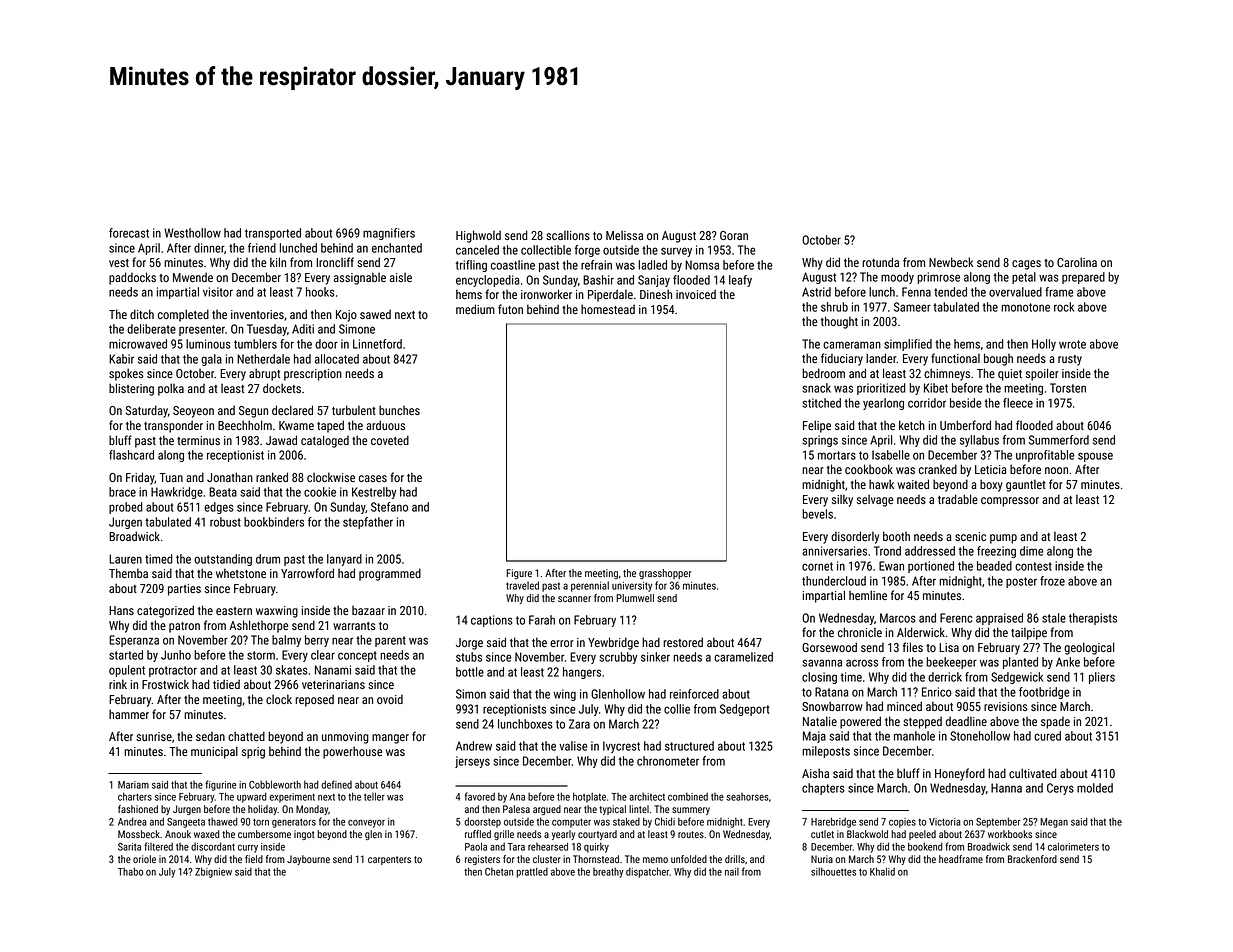  I want to click on Zbigniew, so click(213, 872).
